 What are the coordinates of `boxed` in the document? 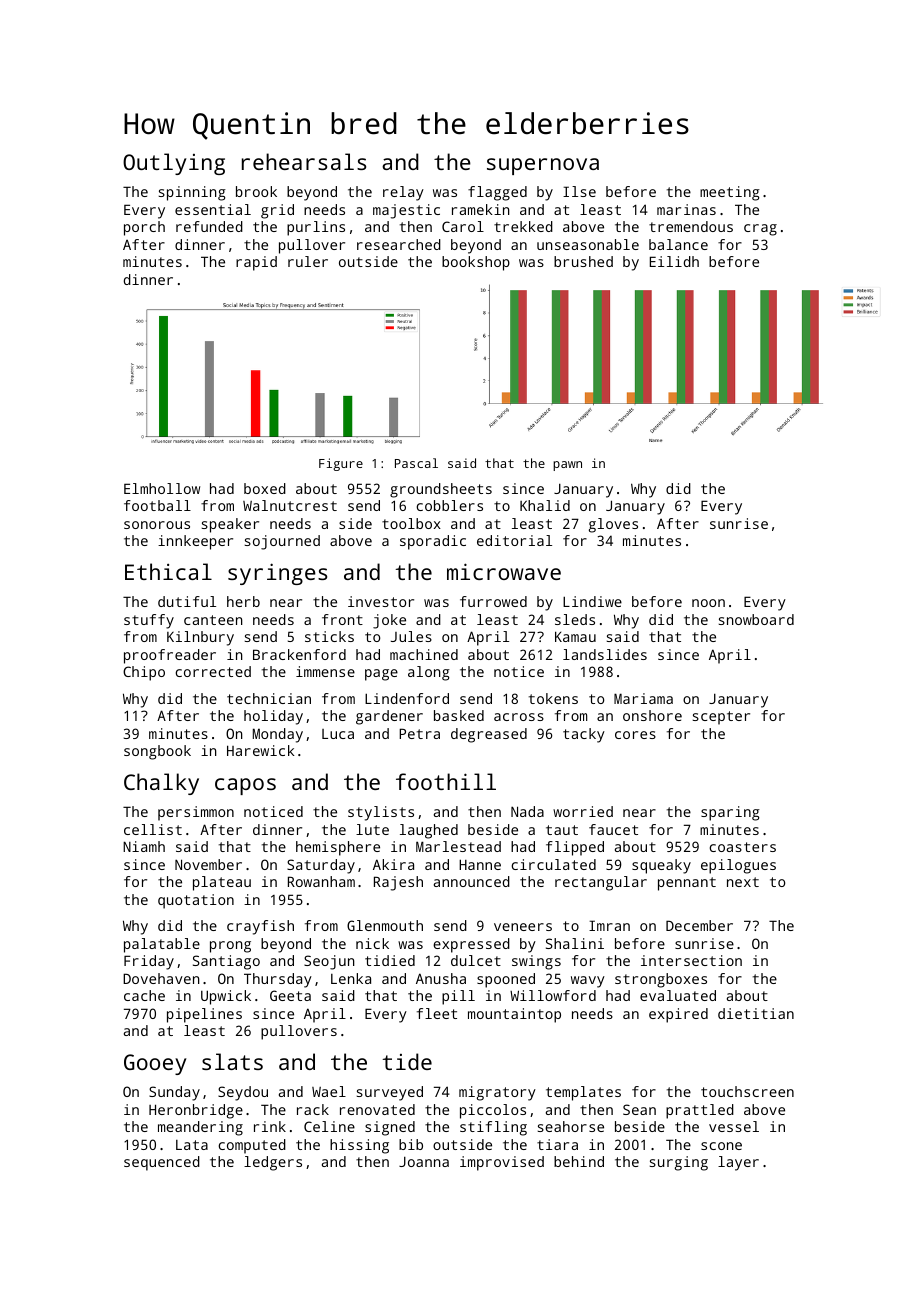 It's located at (265, 488).
